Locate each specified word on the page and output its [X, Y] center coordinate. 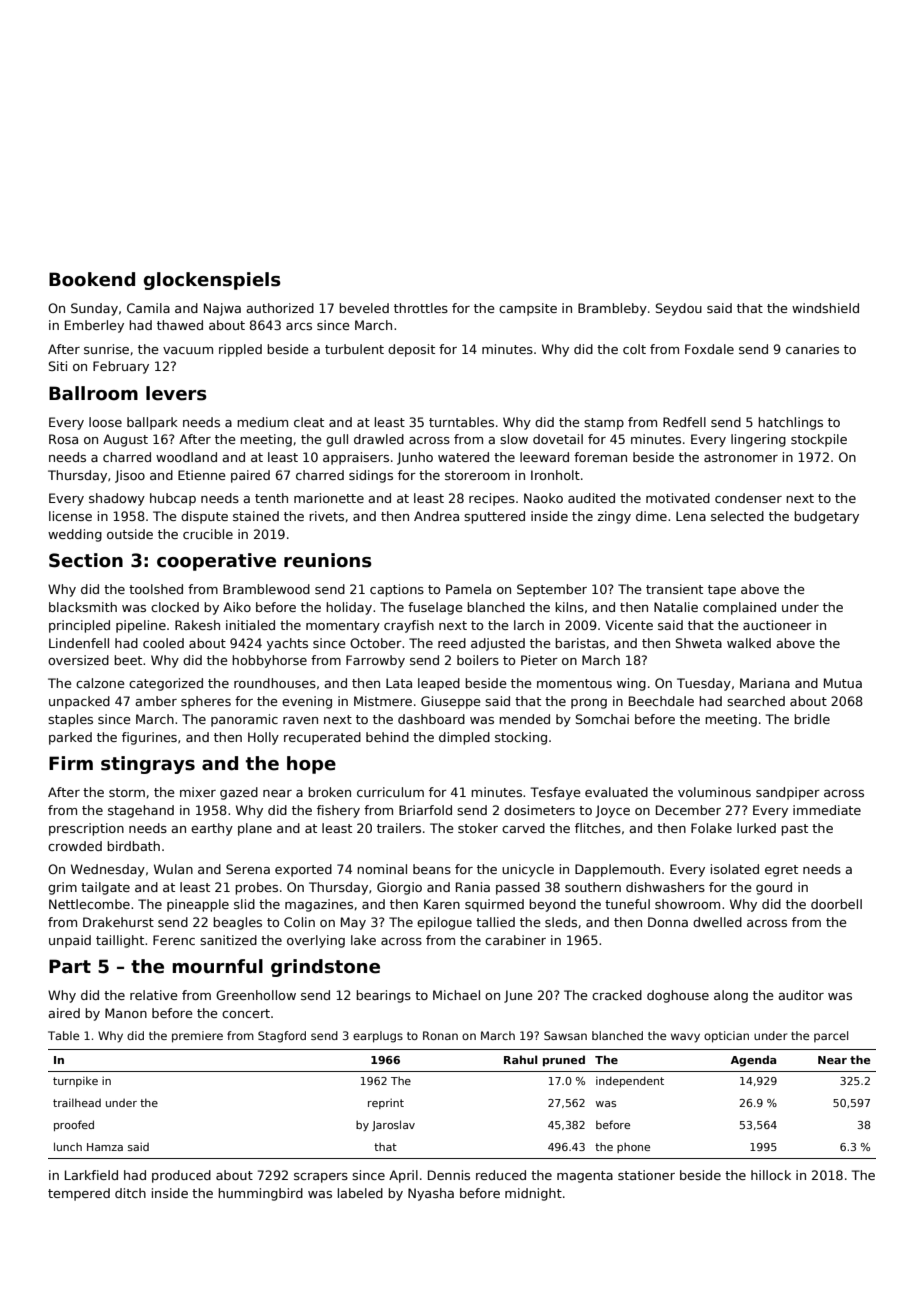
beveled [364, 308]
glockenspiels [212, 281]
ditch [130, 1193]
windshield [825, 308]
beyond [552, 905]
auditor [801, 995]
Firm [71, 763]
